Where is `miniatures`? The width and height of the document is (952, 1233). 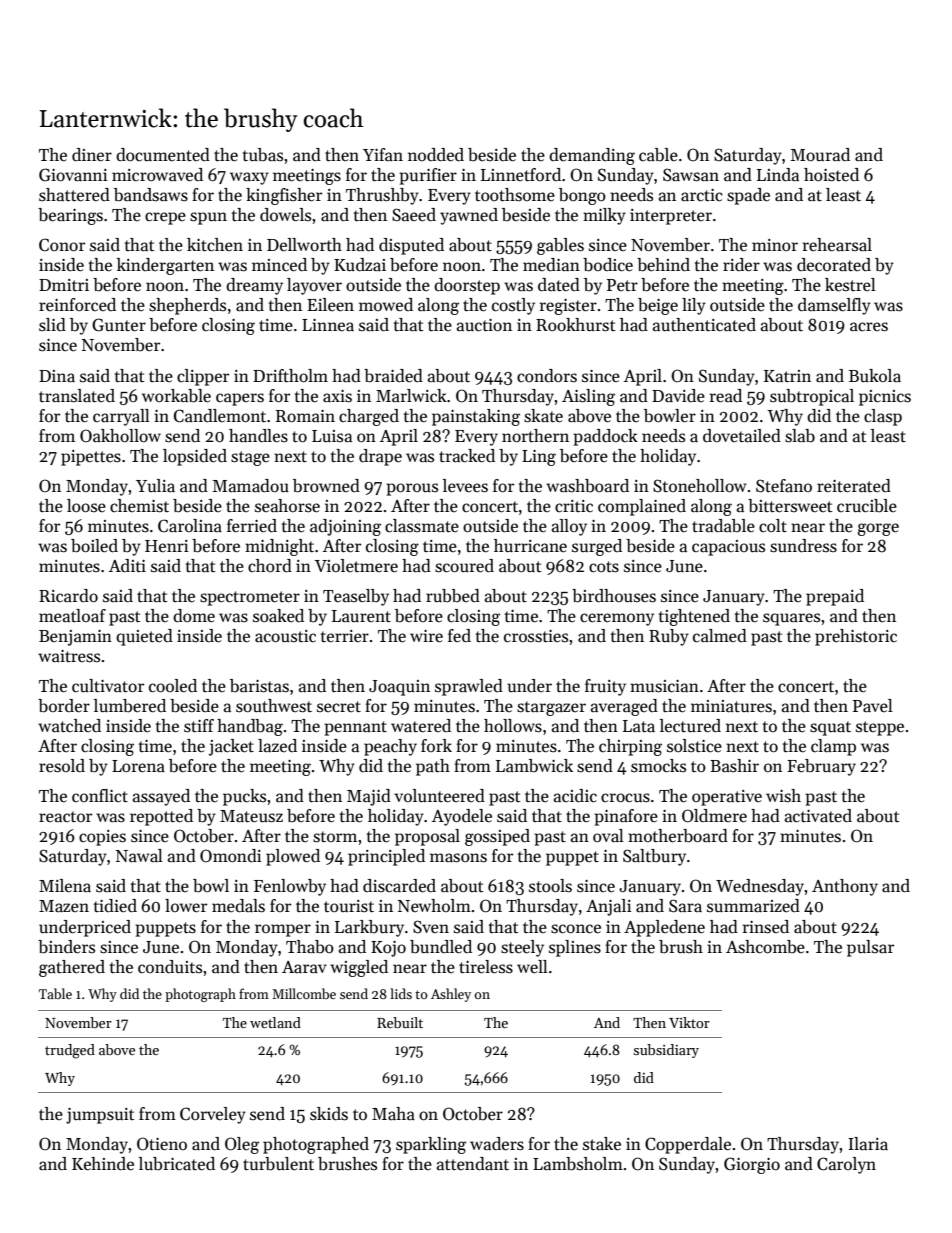
miniatures is located at coordinates (731, 706).
